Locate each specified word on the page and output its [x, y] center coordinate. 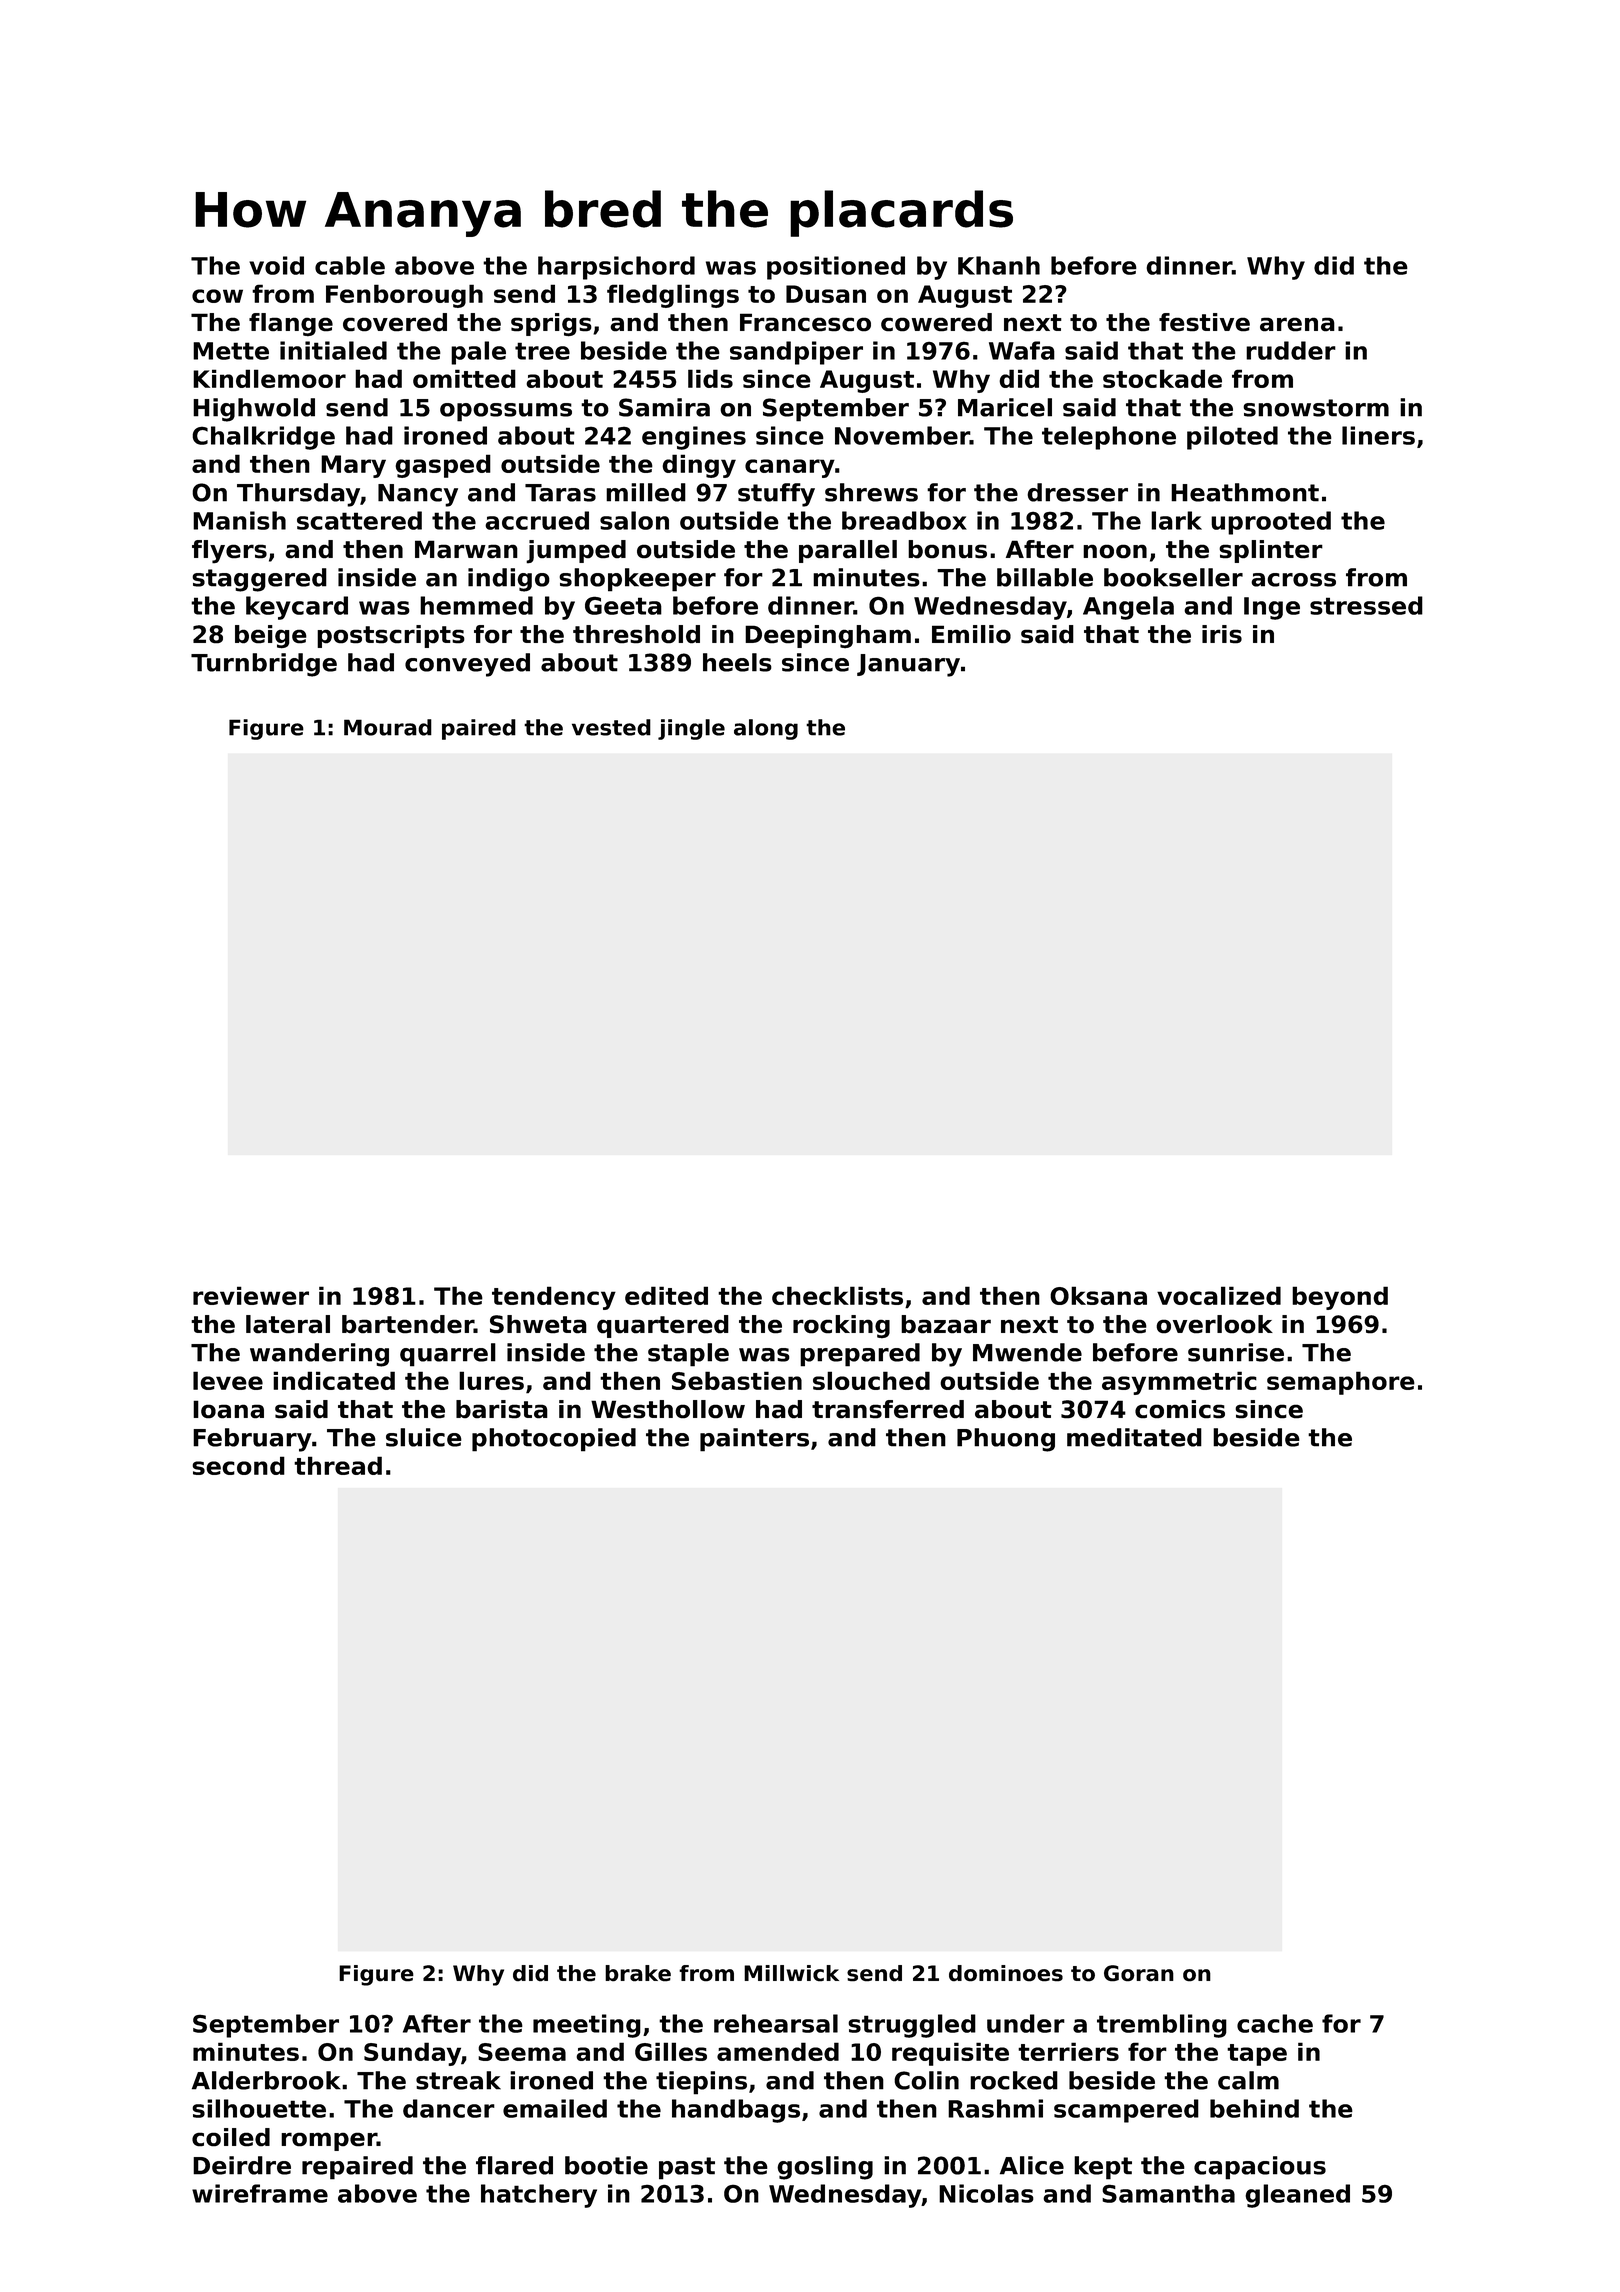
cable [350, 265]
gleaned [1297, 2196]
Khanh [999, 265]
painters [754, 1440]
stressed [1366, 605]
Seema [522, 2052]
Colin [926, 2080]
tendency [554, 1298]
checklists [837, 1295]
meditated [1134, 1437]
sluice [424, 1437]
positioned [836, 268]
